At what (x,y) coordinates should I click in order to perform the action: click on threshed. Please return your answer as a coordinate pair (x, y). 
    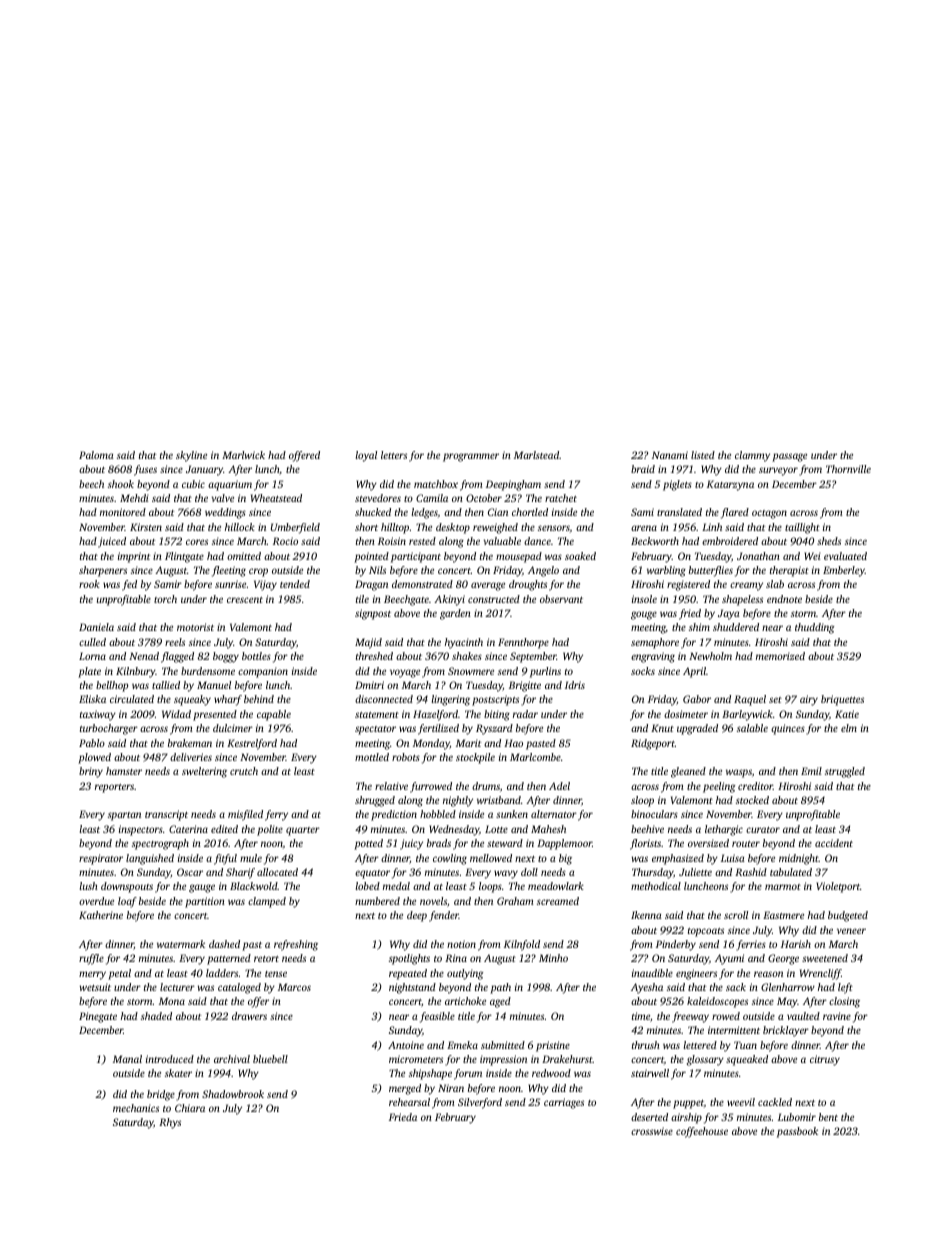
    Looking at the image, I should click on (374, 656).
